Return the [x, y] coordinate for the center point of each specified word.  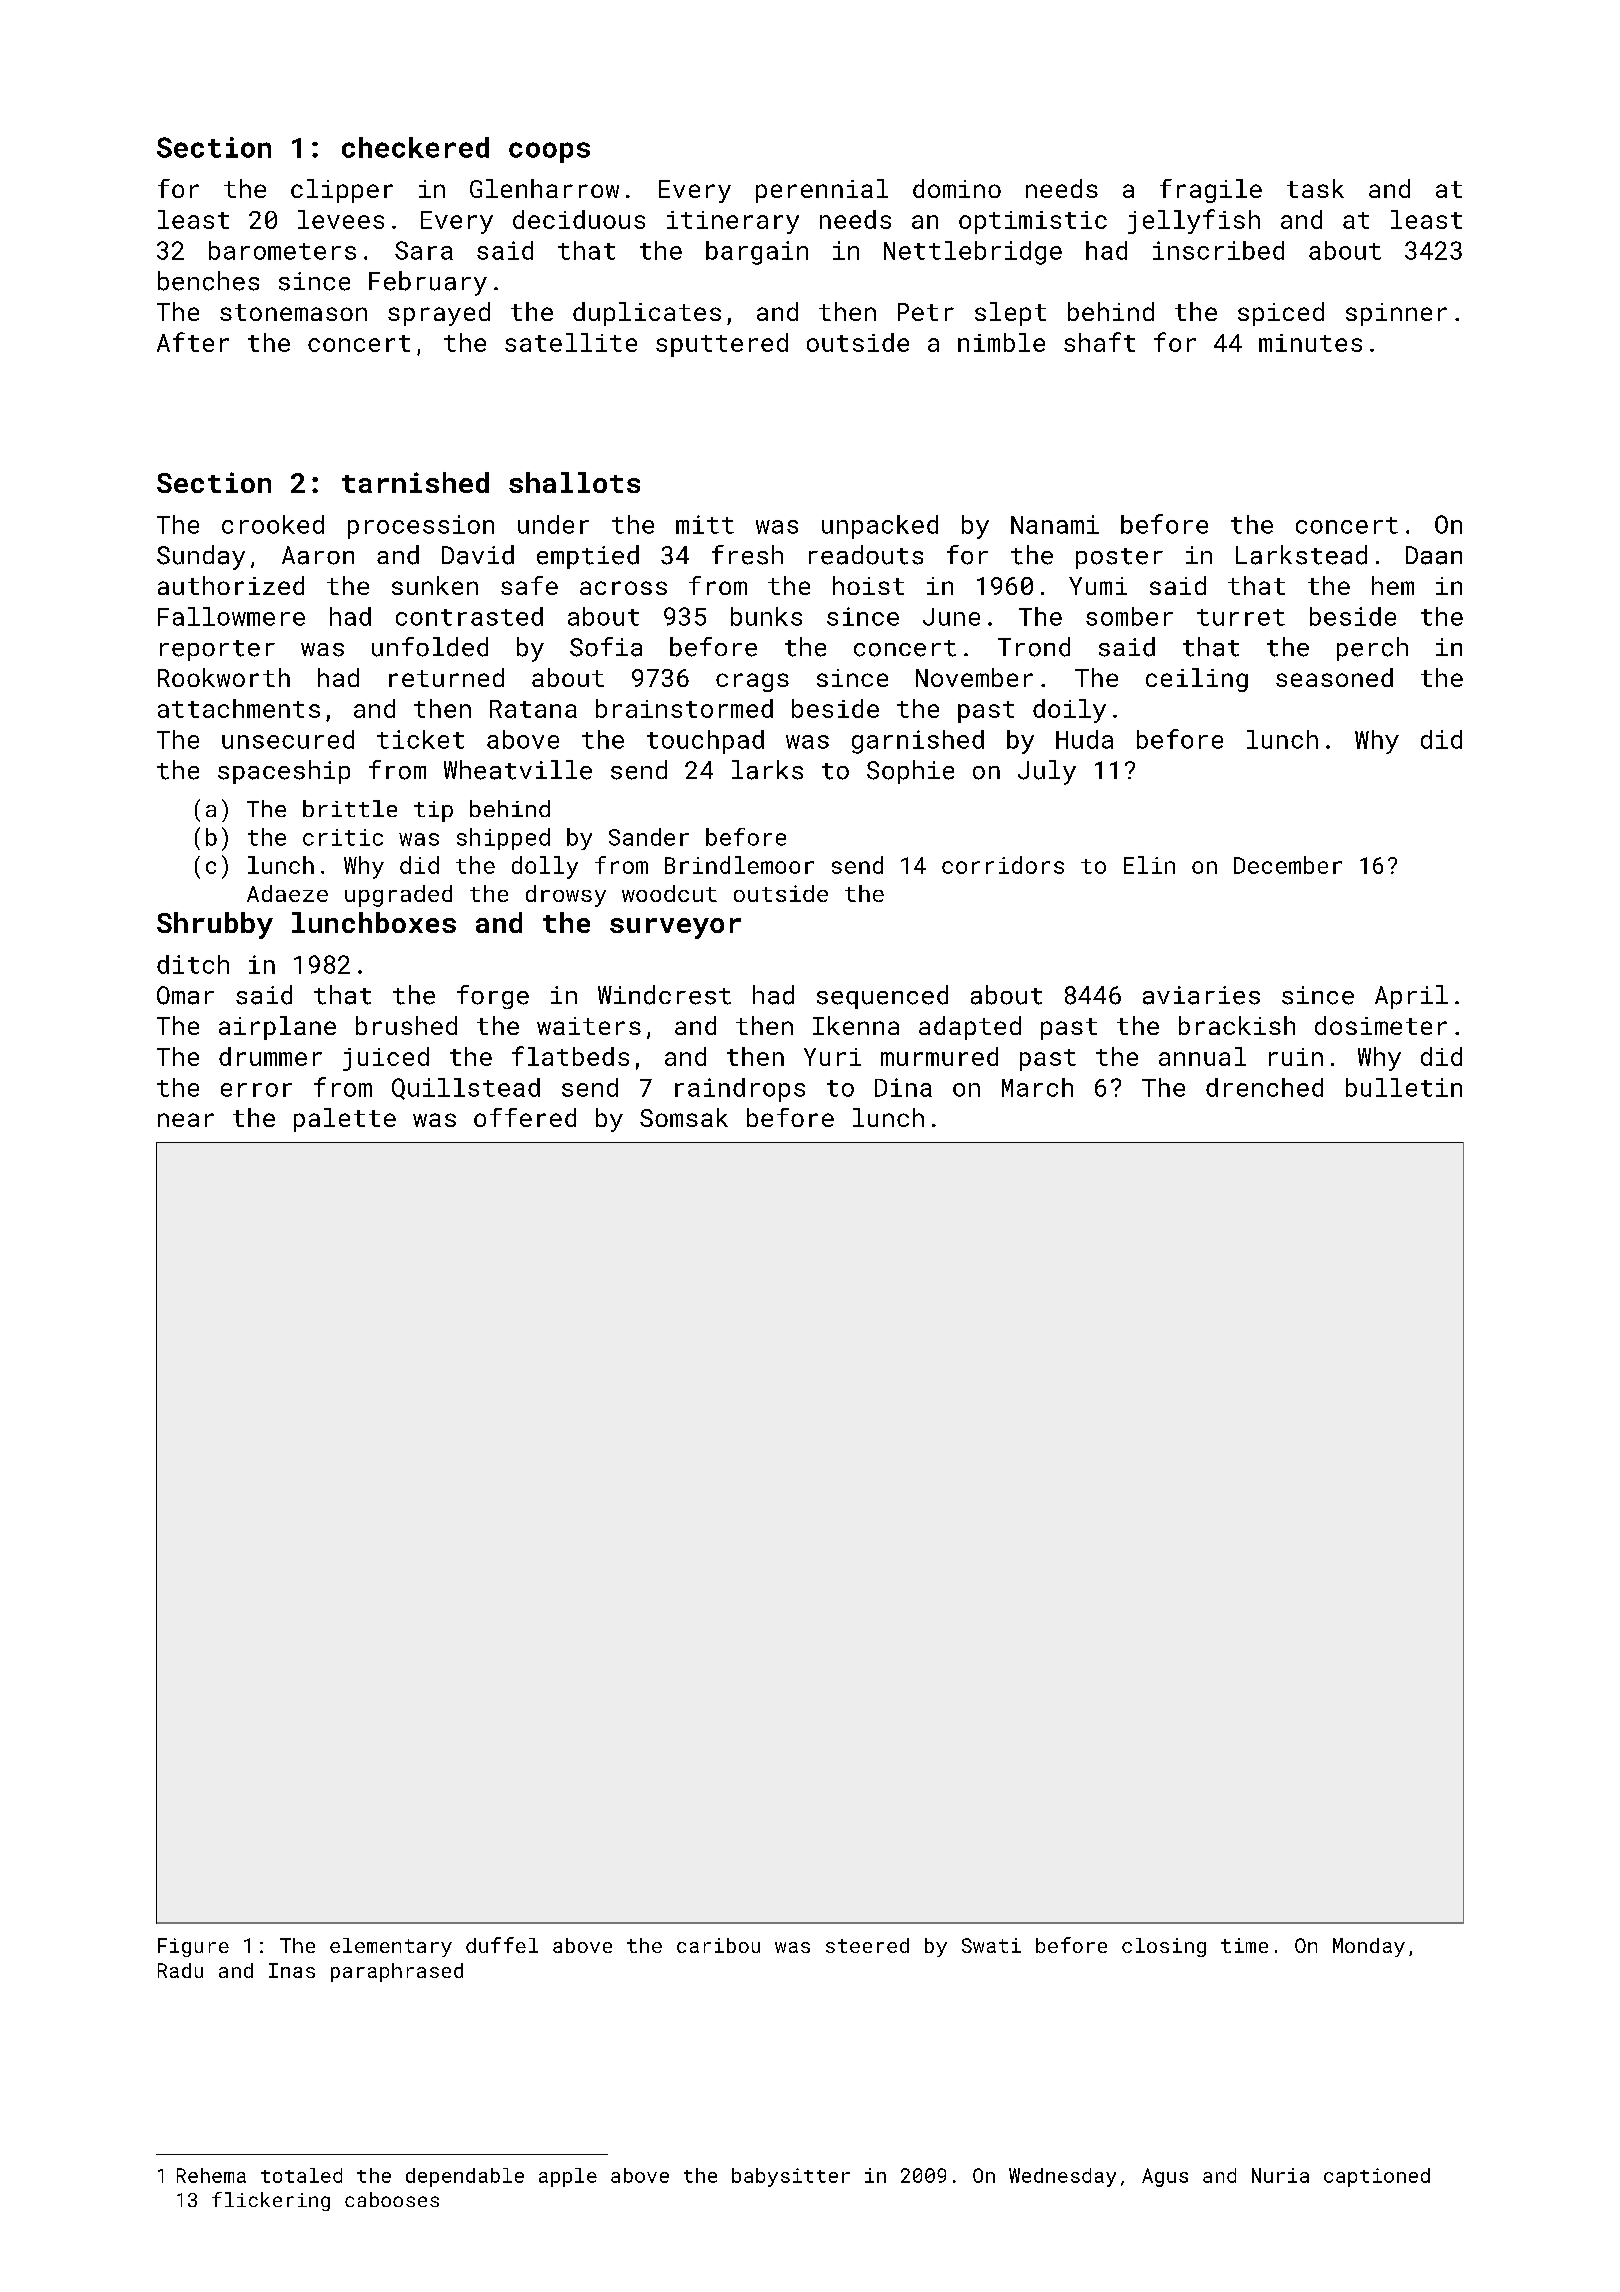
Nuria [1280, 2175]
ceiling [1197, 680]
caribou [718, 1945]
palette [345, 1120]
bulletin [1404, 1087]
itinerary [733, 222]
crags [752, 682]
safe [529, 585]
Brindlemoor [739, 865]
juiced [386, 1059]
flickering [271, 2201]
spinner [1396, 314]
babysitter [791, 2177]
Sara [424, 250]
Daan [1434, 555]
